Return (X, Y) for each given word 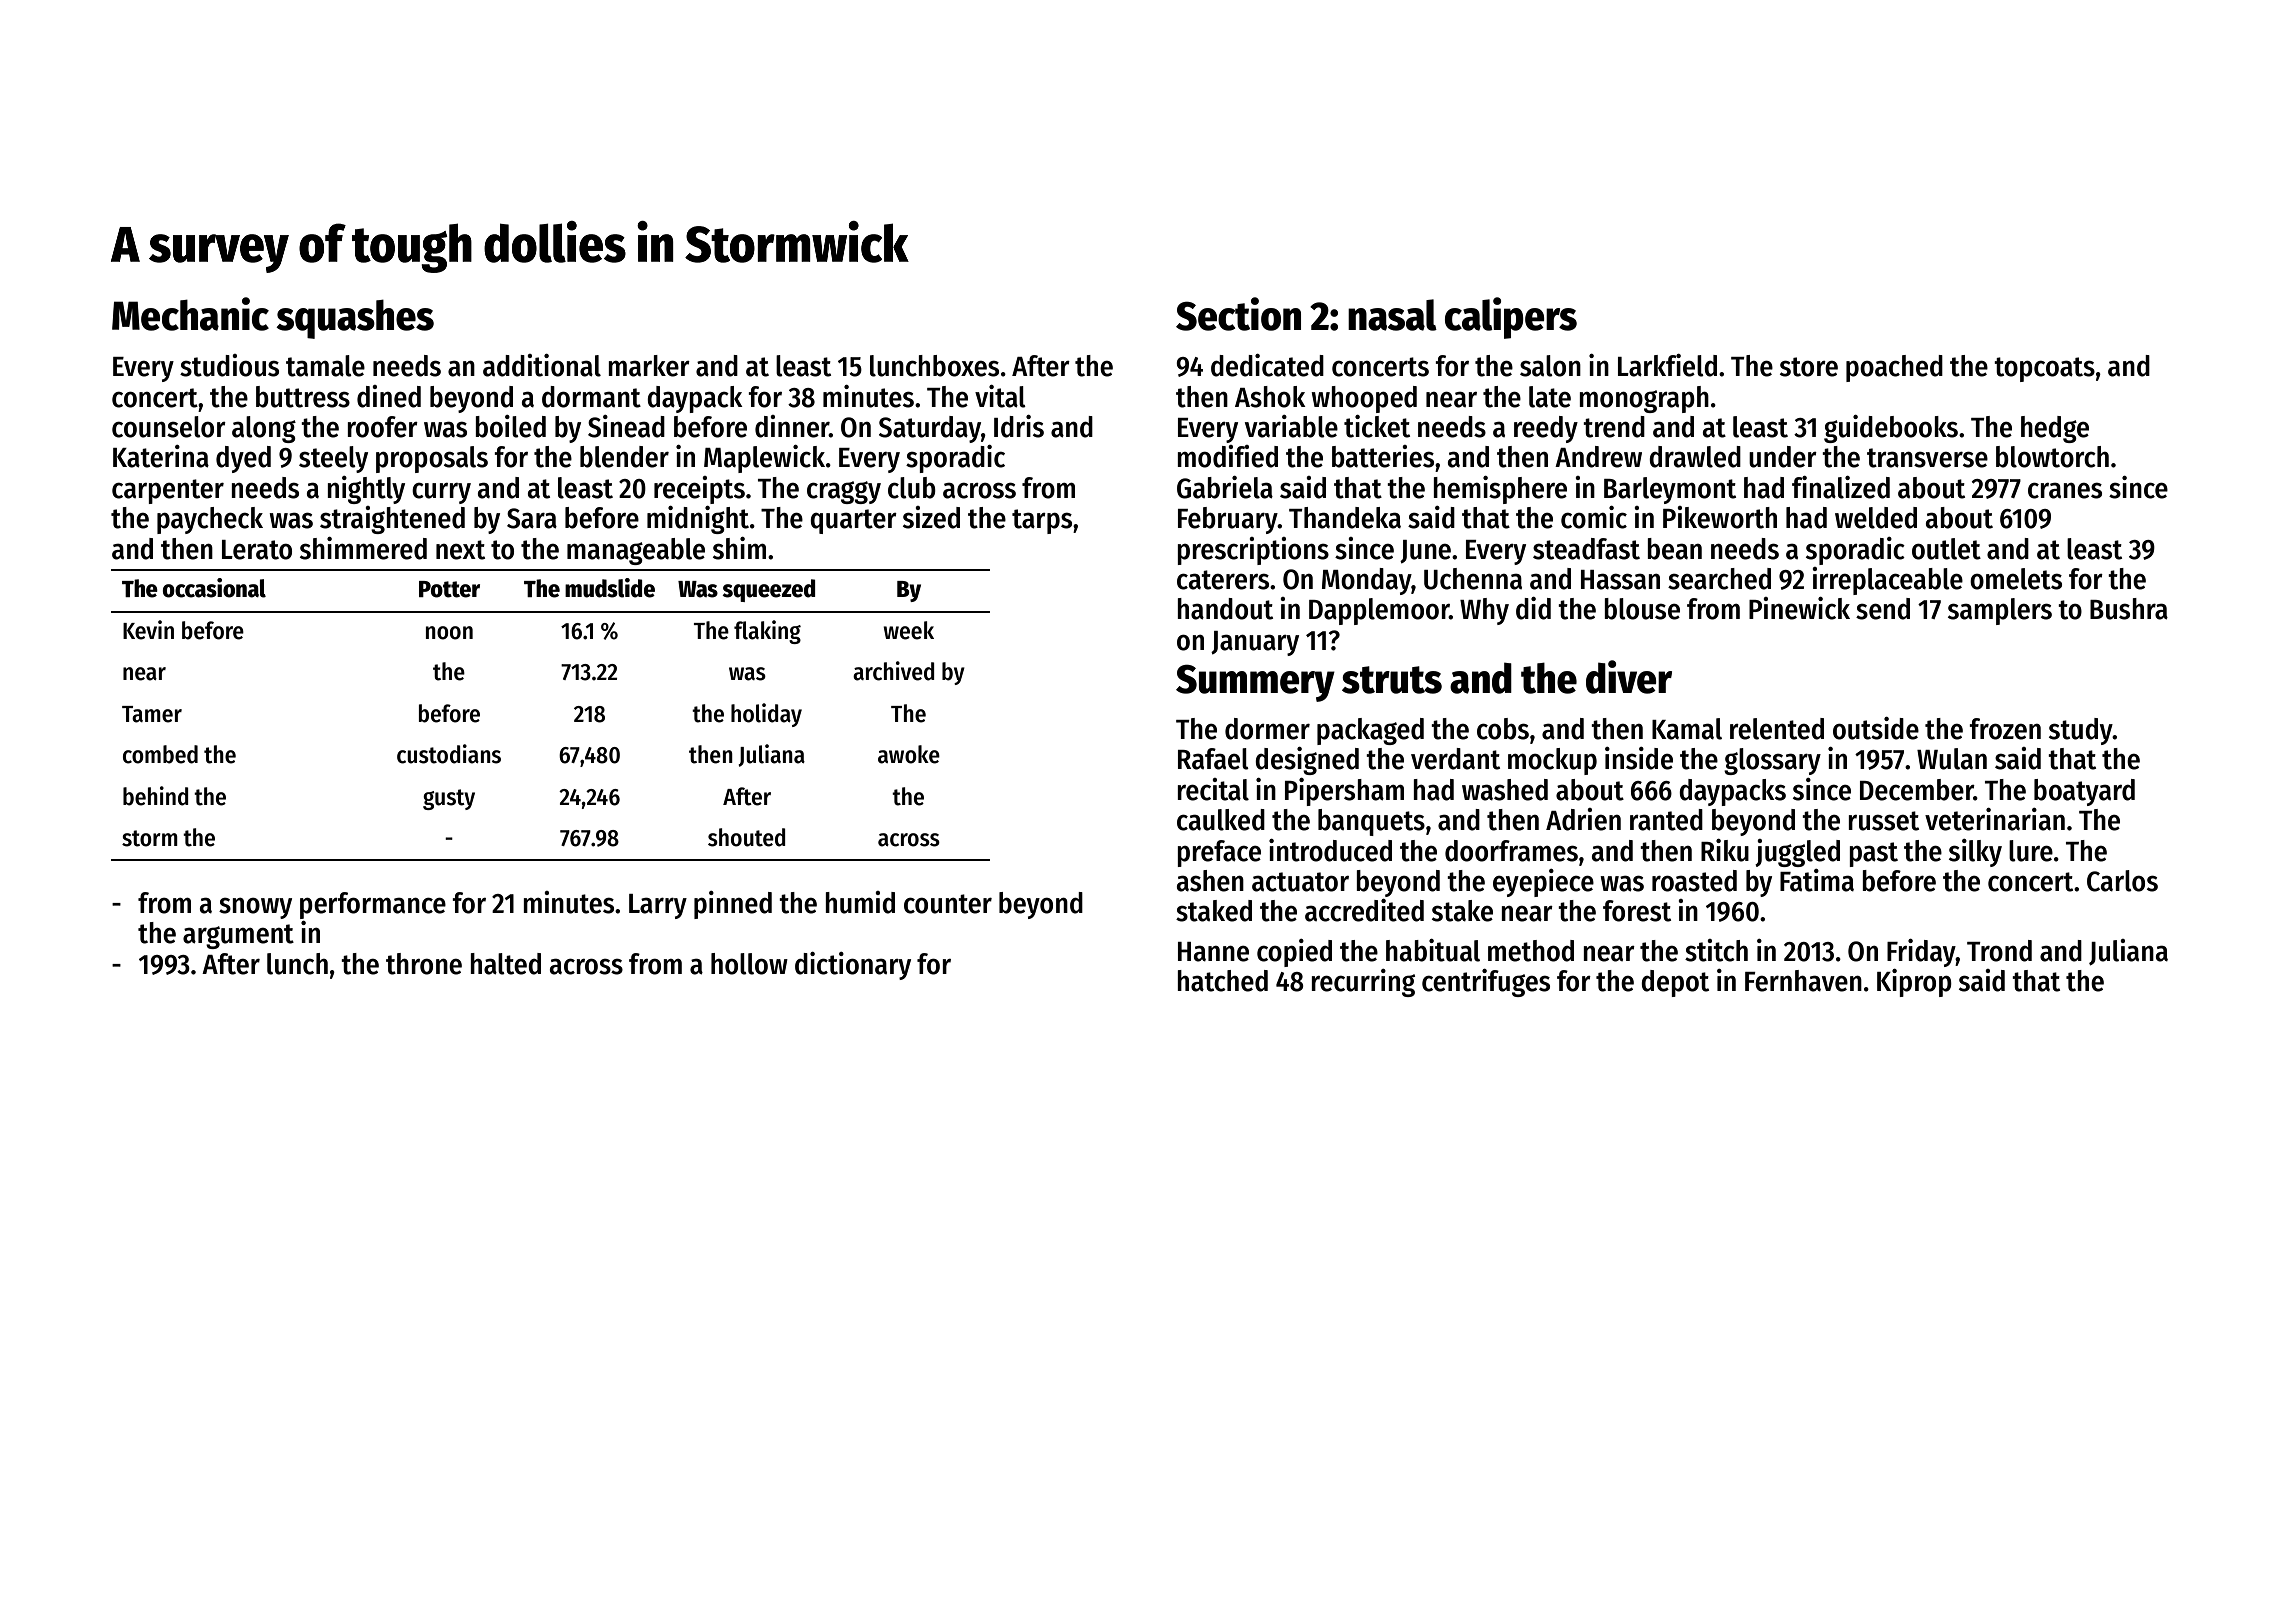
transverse (1927, 458)
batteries (1383, 456)
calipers (1511, 318)
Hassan (1620, 580)
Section (1238, 314)
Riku (1725, 850)
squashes (355, 319)
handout (1225, 609)
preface (1219, 853)
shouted (747, 837)
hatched (1222, 981)
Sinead (626, 426)
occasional (214, 588)
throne (424, 964)
